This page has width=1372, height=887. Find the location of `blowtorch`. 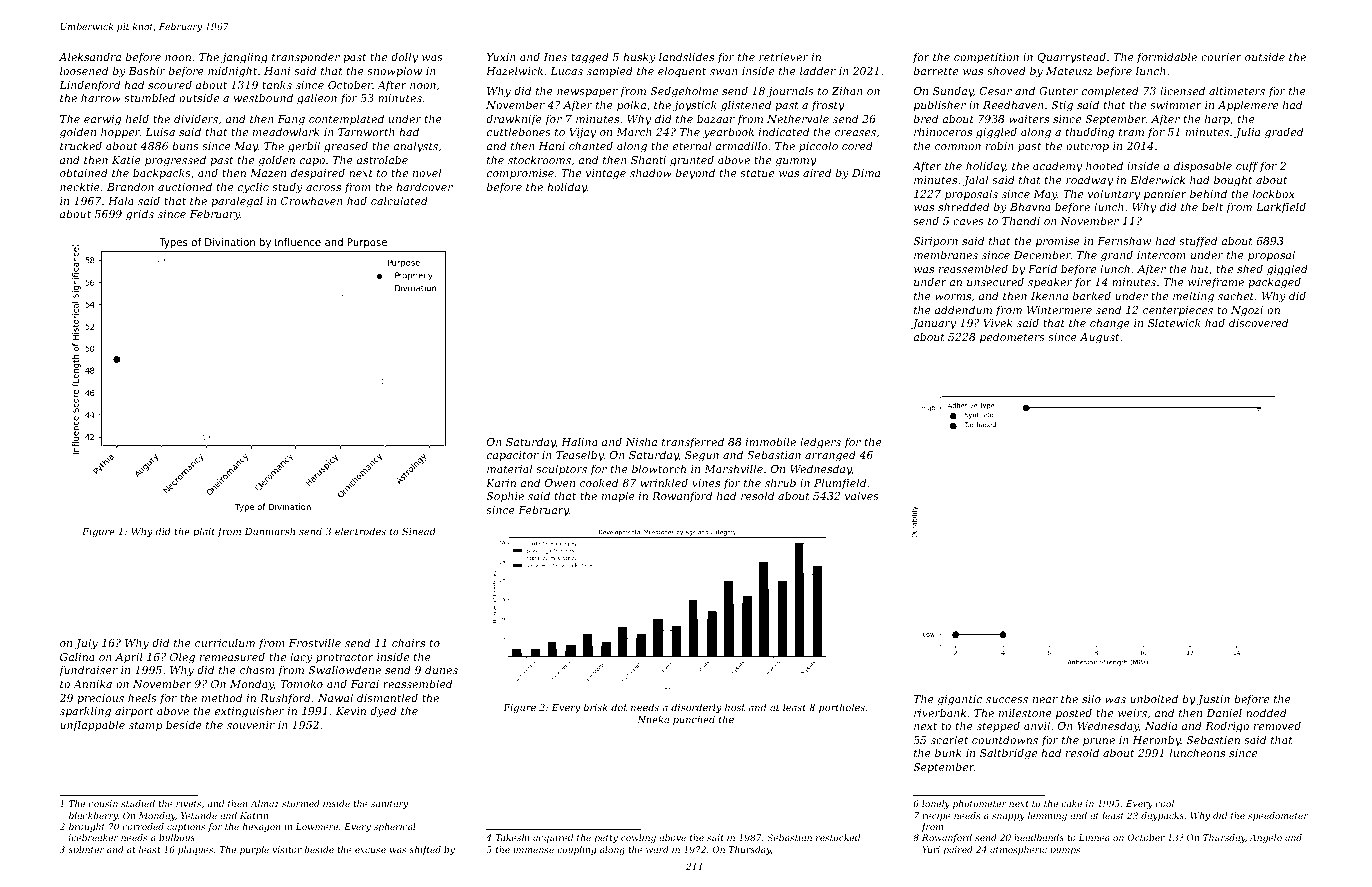

blowtorch is located at coordinates (659, 468).
